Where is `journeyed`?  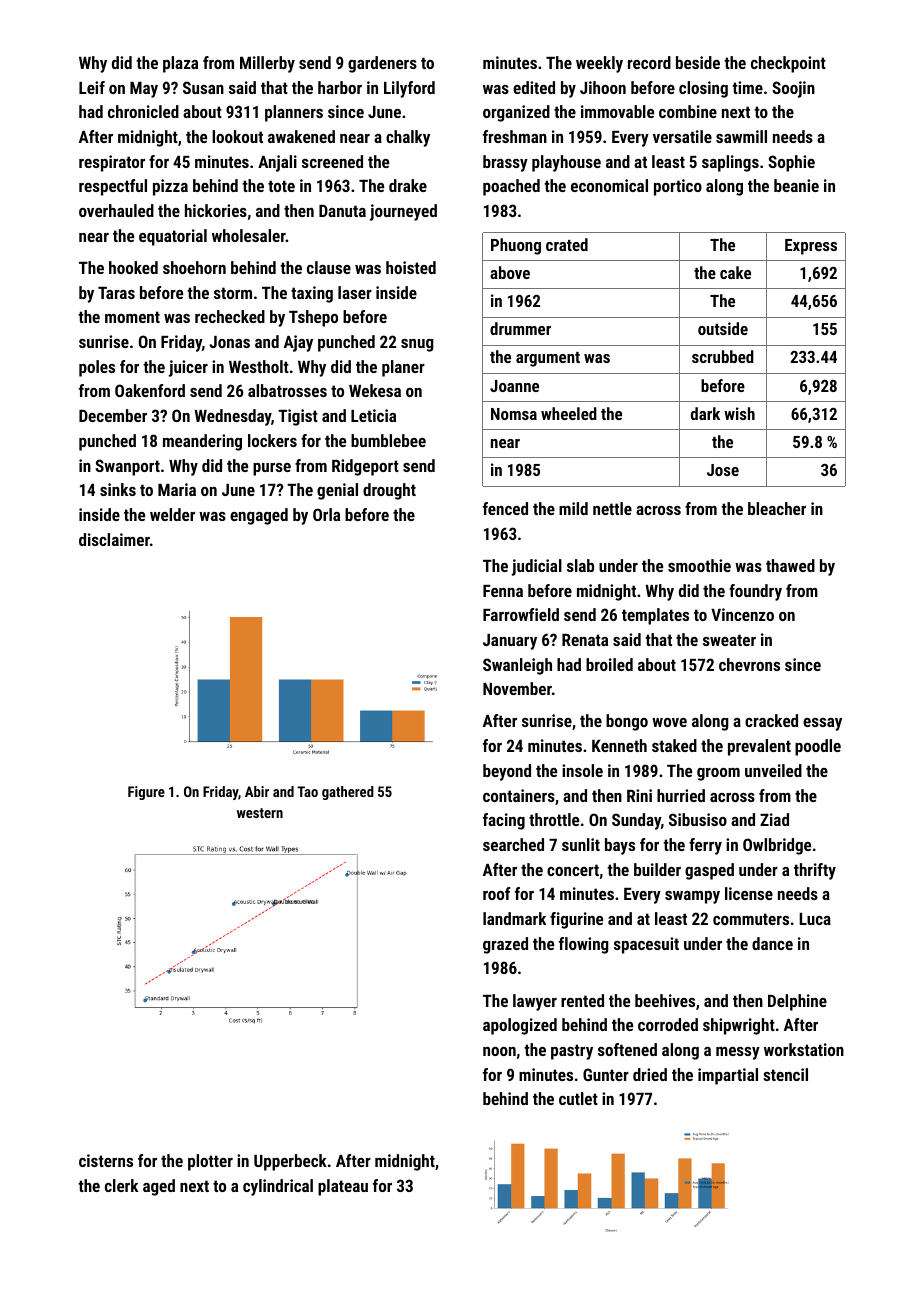 journeyed is located at coordinates (403, 212).
